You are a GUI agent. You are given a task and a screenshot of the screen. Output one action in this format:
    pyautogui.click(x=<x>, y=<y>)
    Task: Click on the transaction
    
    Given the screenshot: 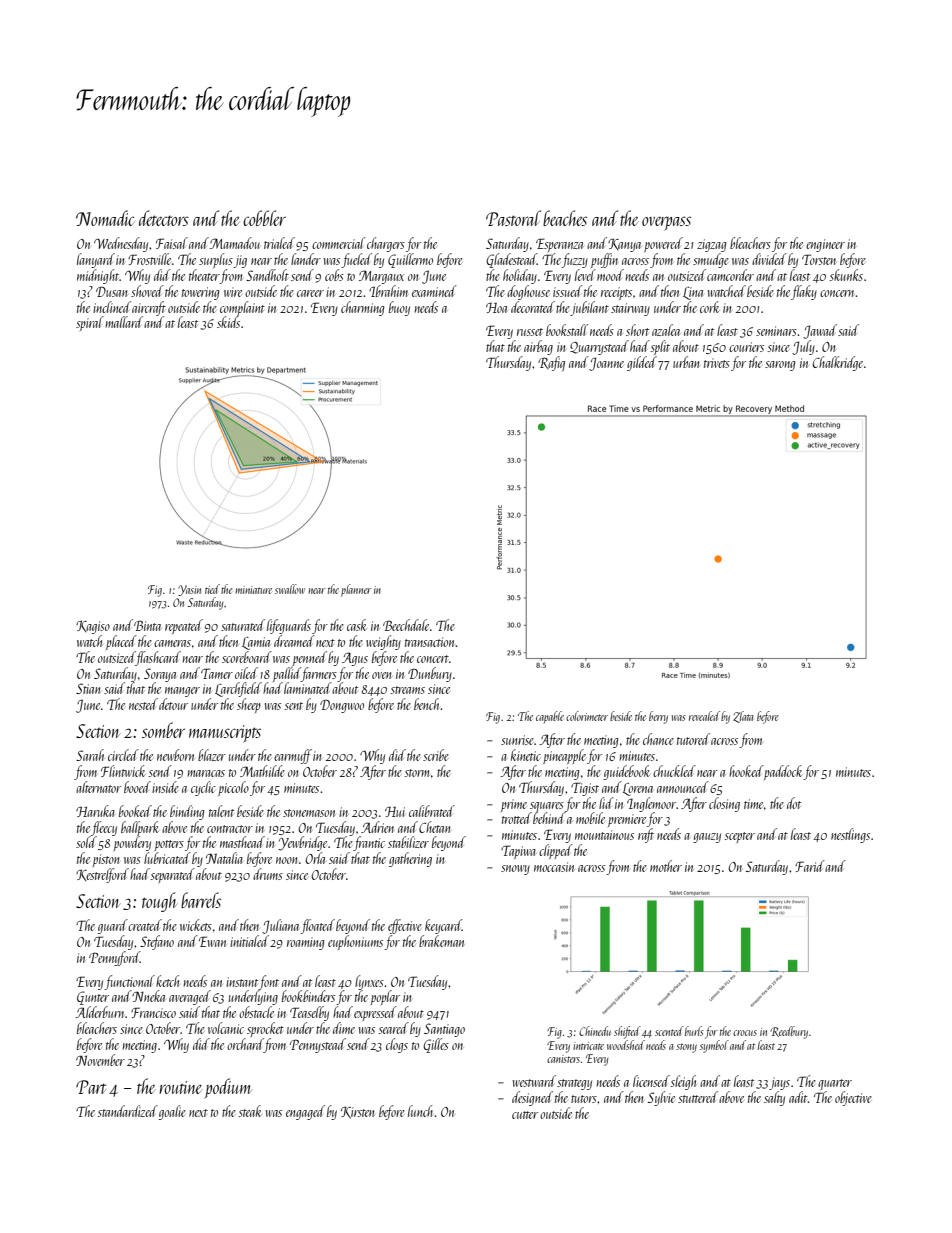 What is the action you would take?
    pyautogui.click(x=430, y=642)
